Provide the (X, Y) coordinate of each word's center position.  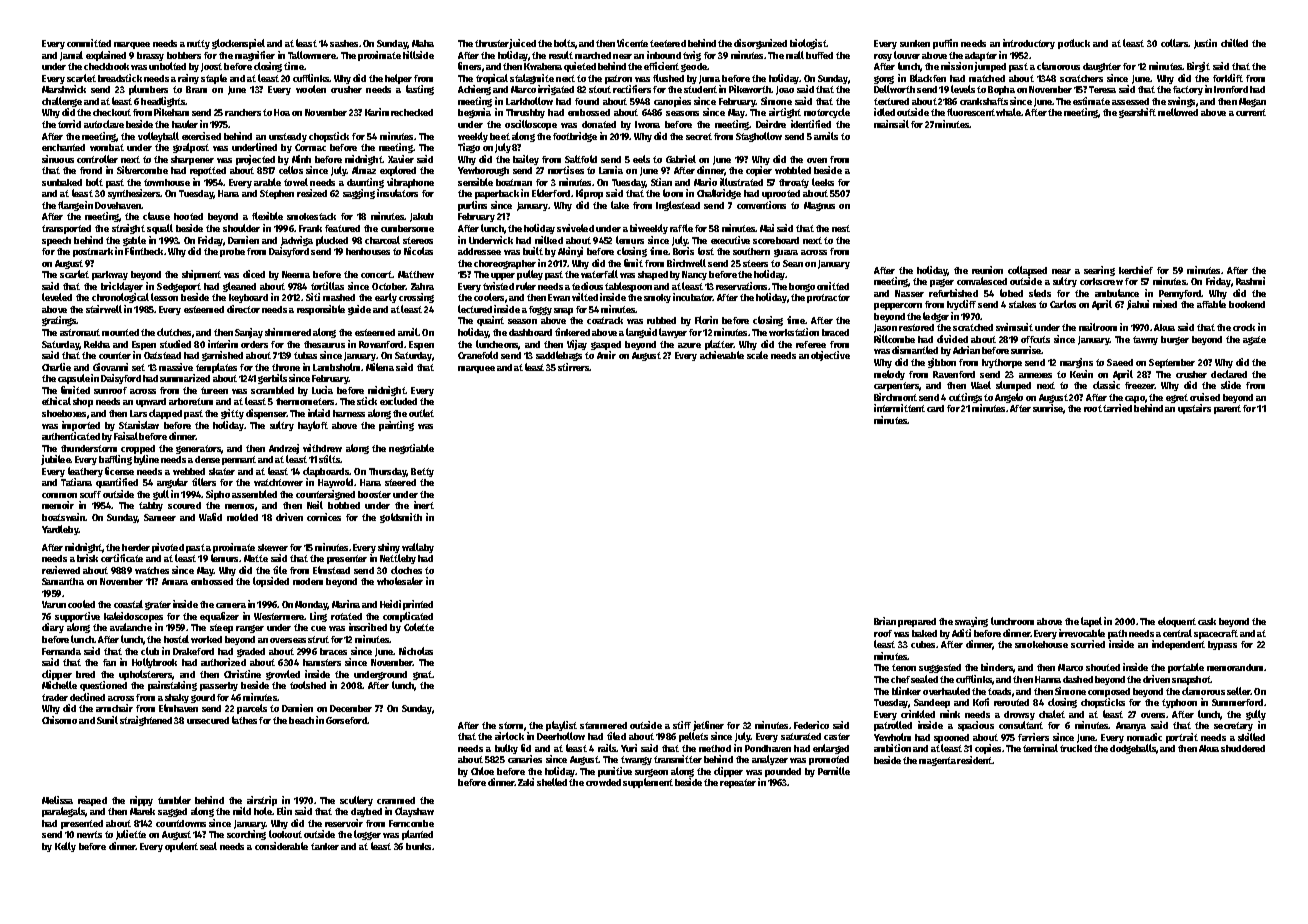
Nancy (694, 275)
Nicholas (416, 651)
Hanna (1048, 679)
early (386, 298)
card (935, 408)
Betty (422, 472)
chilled (1234, 43)
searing (1099, 271)
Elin (284, 811)
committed (89, 43)
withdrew (322, 448)
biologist (808, 44)
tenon (904, 667)
